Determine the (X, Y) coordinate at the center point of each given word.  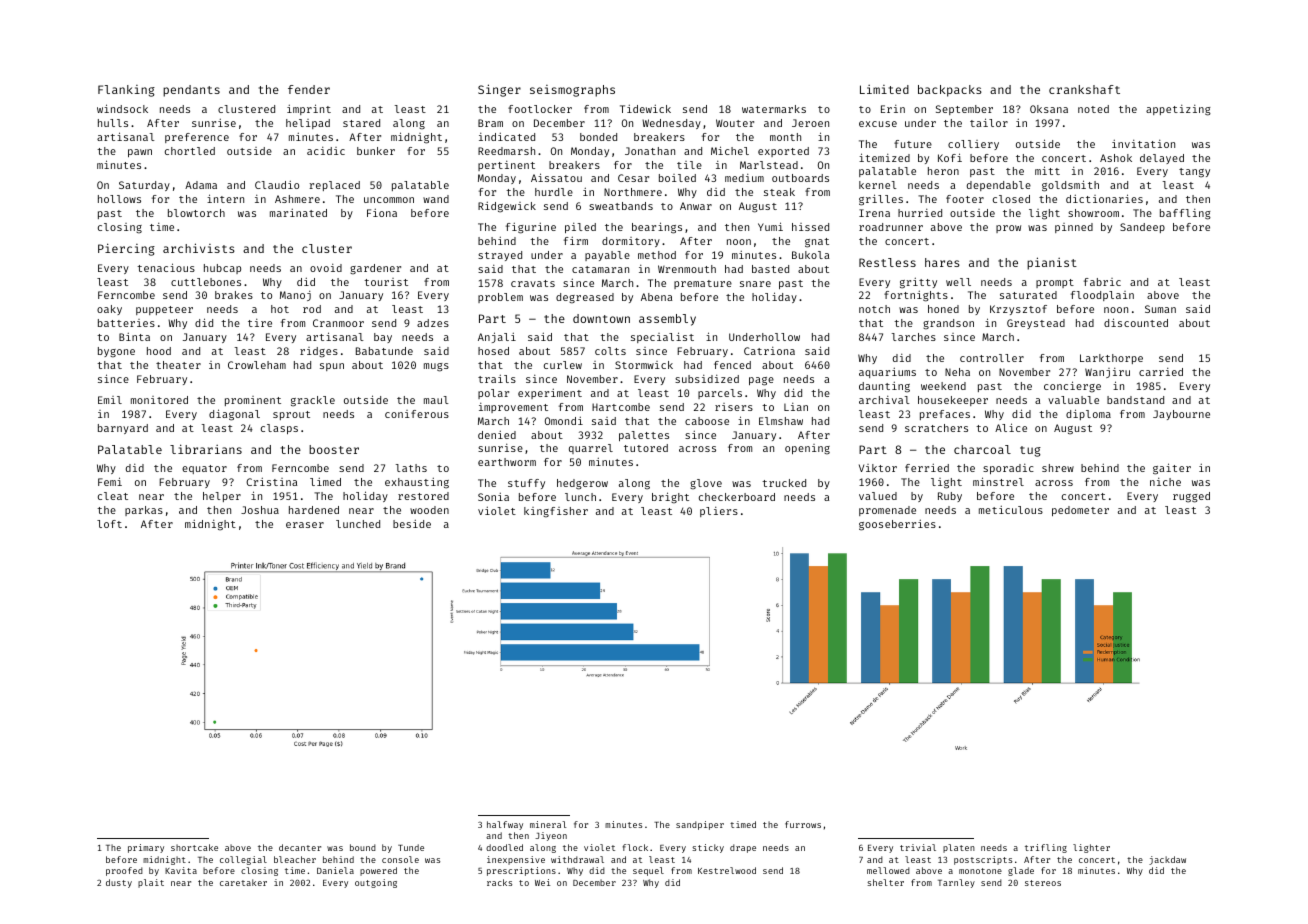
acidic (326, 151)
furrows (803, 824)
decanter (300, 847)
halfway (505, 825)
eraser (305, 525)
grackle (313, 401)
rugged (1191, 497)
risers (734, 407)
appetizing (1178, 110)
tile (689, 165)
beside (412, 524)
